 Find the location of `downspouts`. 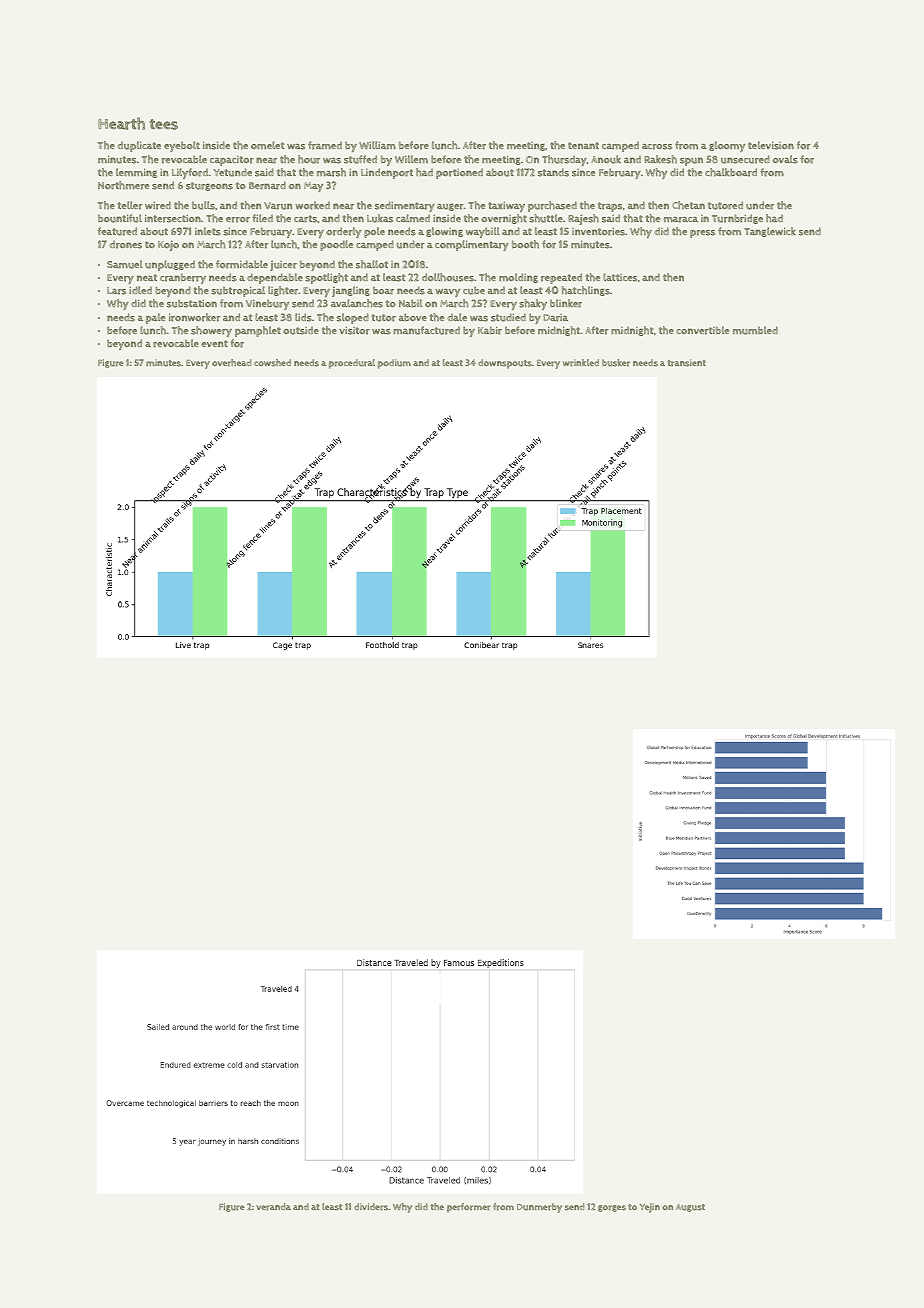

downspouts is located at coordinates (505, 364).
